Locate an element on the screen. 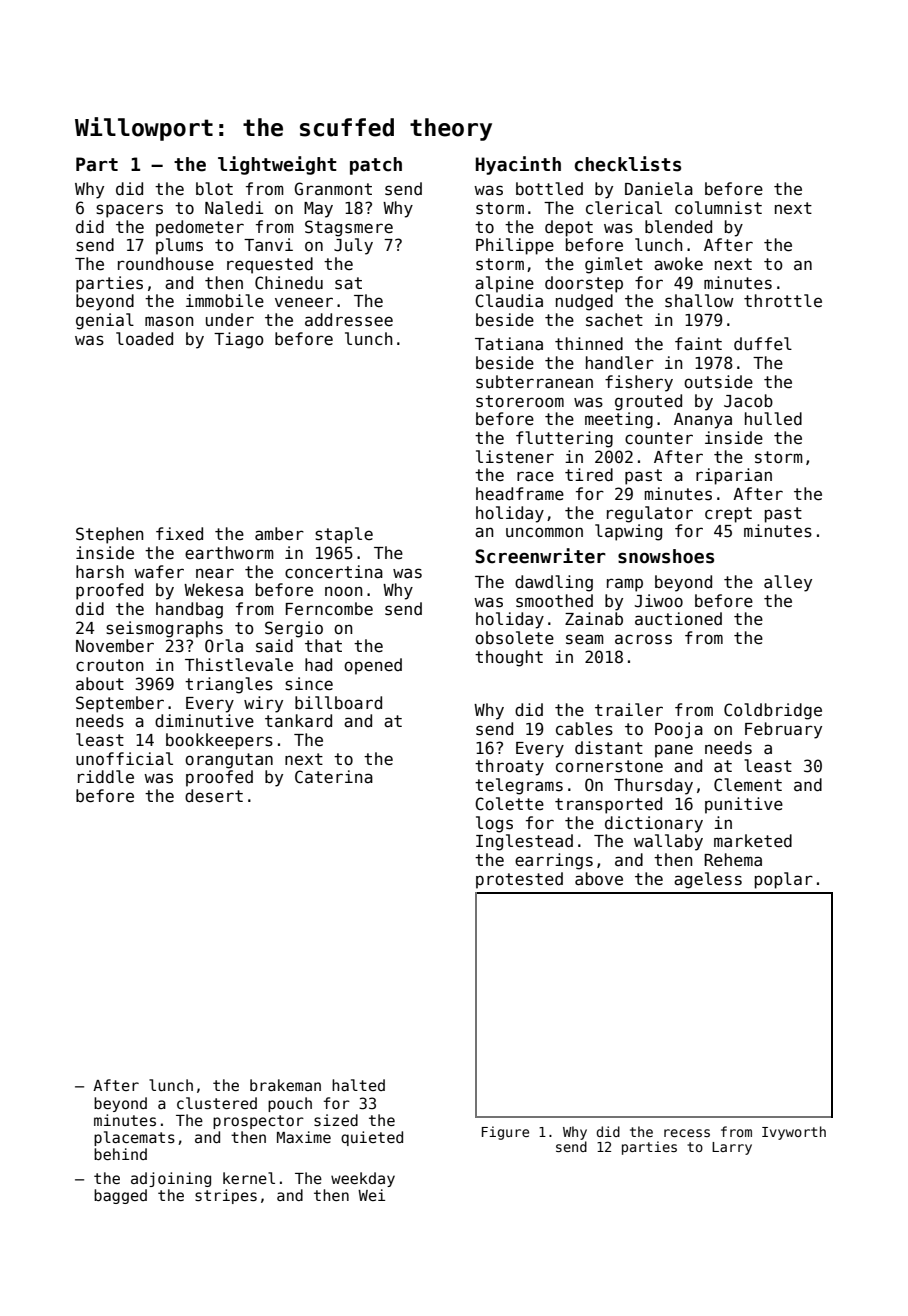 The image size is (908, 1316). unofficial is located at coordinates (124, 759).
